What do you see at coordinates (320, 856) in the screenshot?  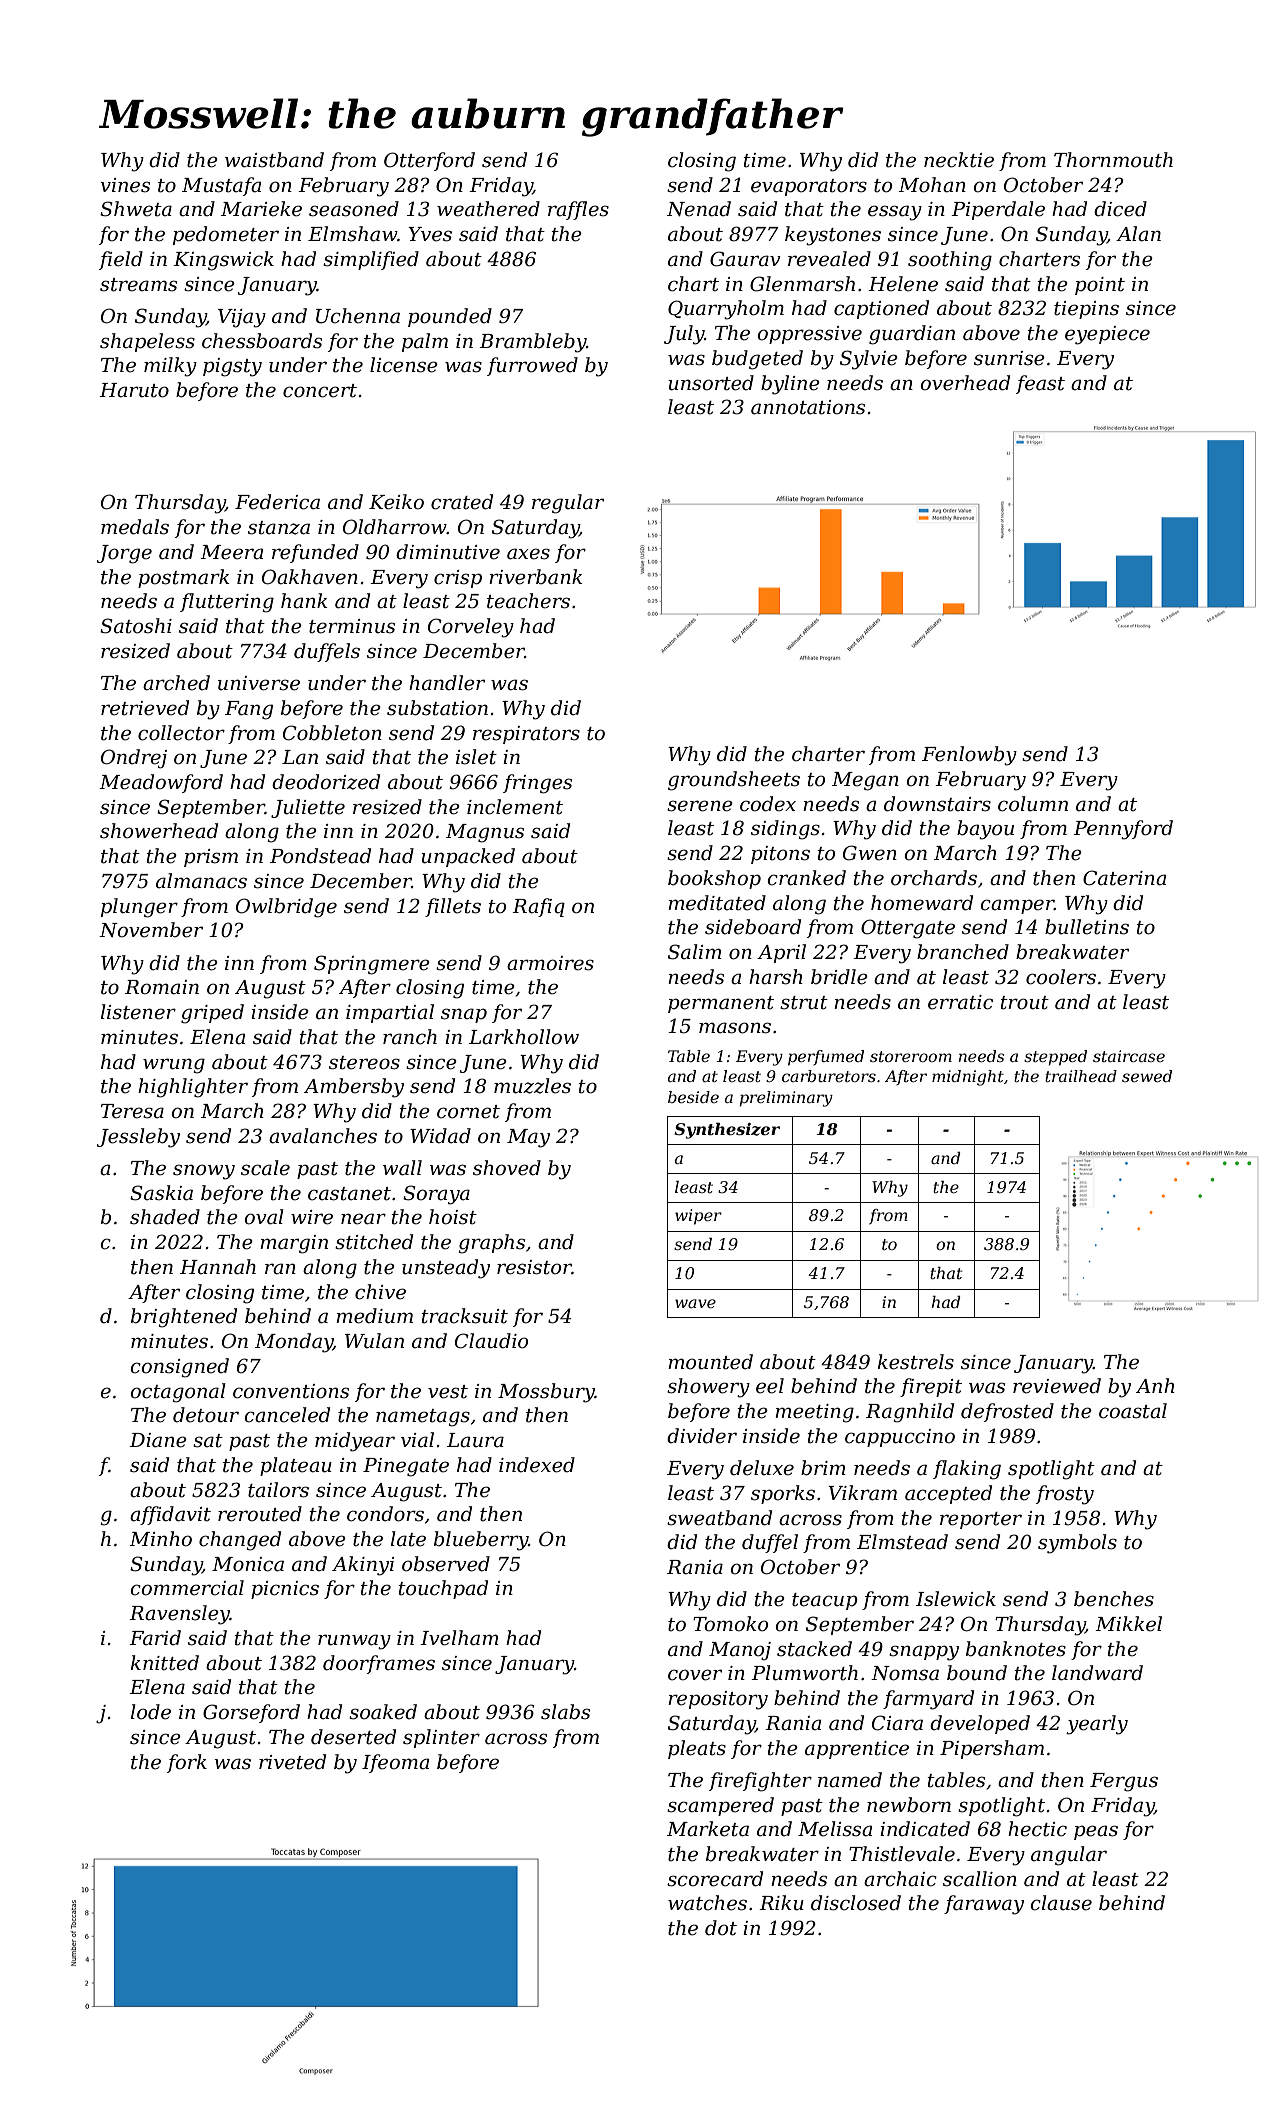 I see `Pondstead` at bounding box center [320, 856].
